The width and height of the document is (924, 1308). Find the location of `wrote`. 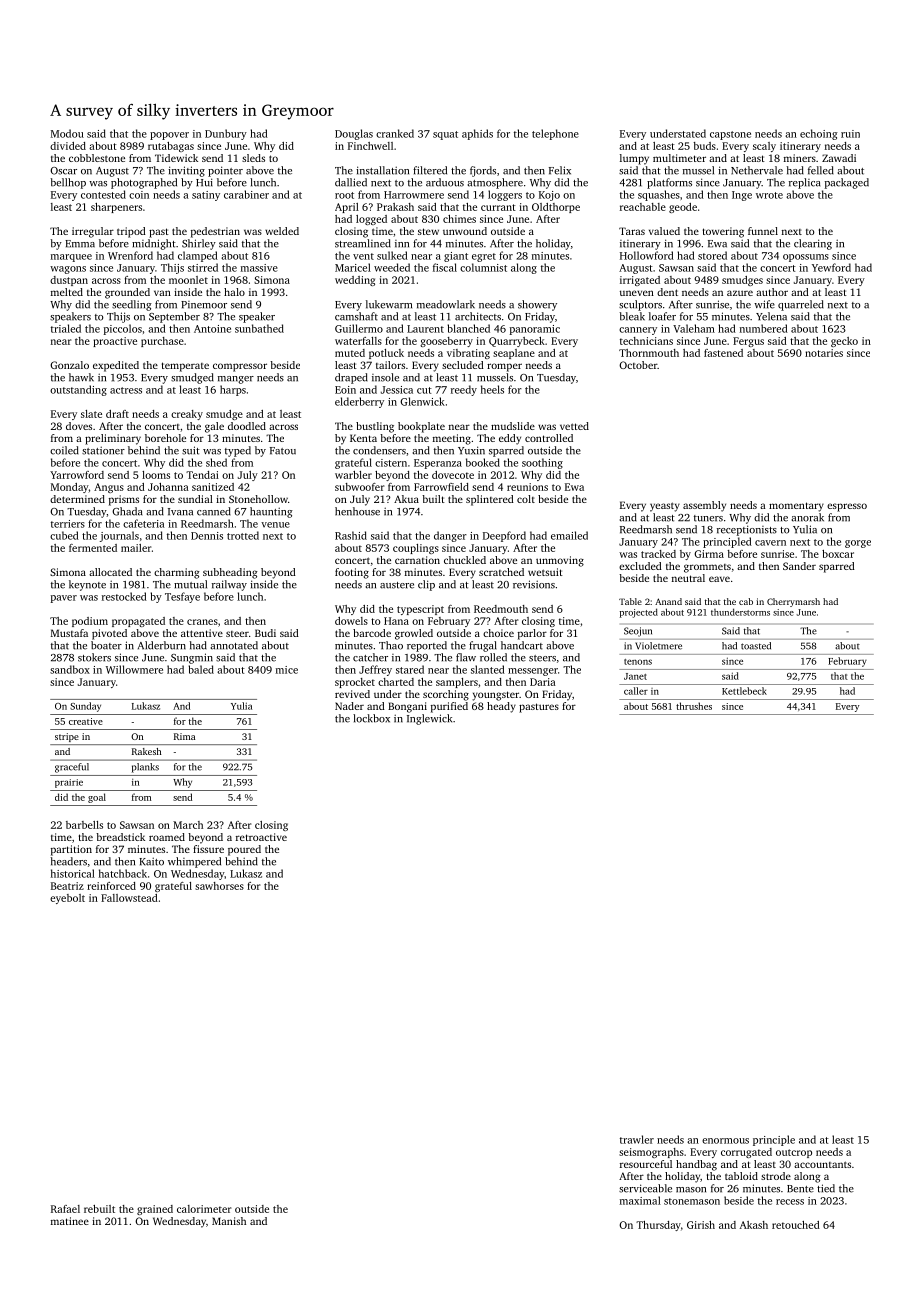

wrote is located at coordinates (769, 195).
